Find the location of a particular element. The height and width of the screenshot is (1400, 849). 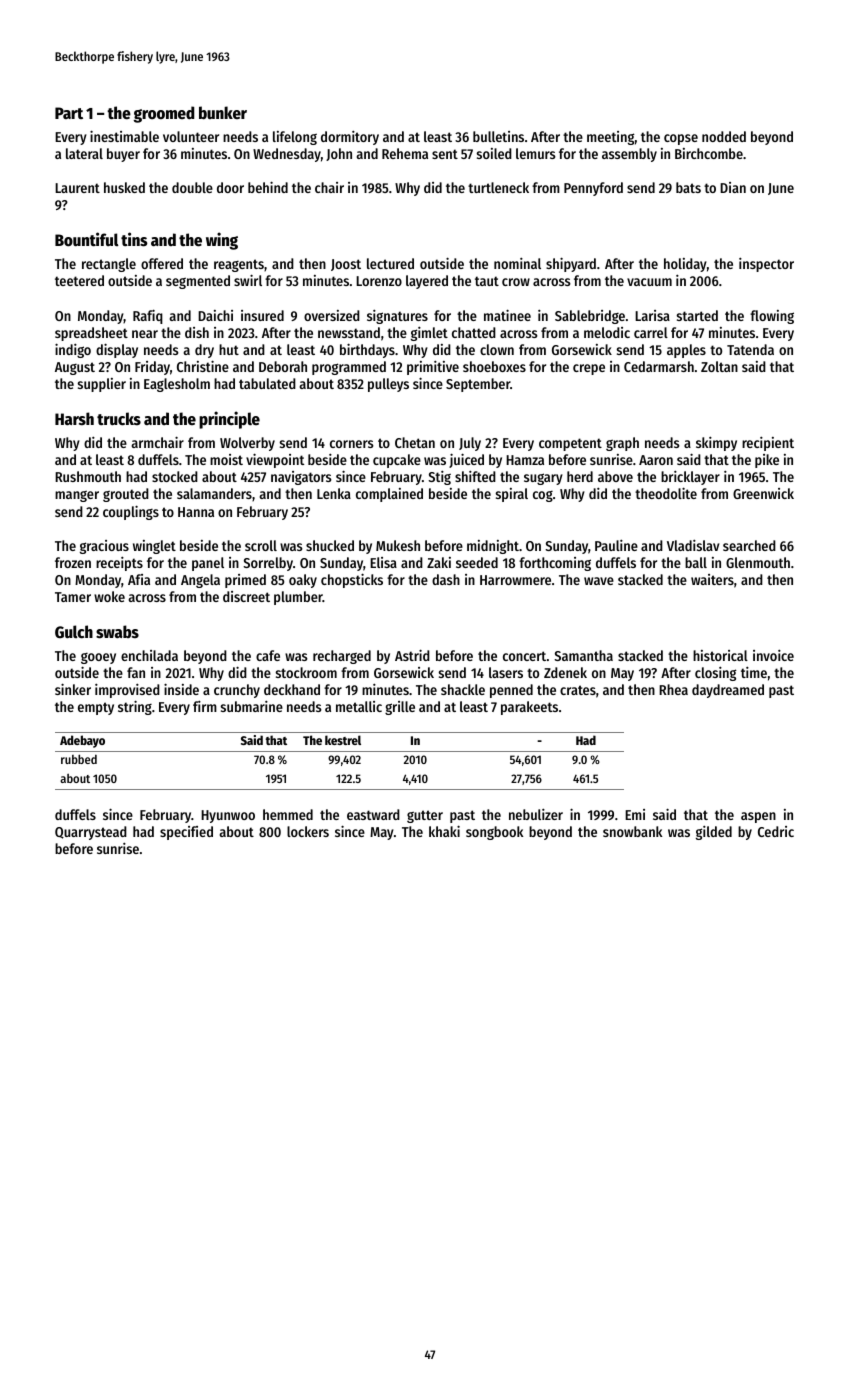

buyer is located at coordinates (123, 155).
